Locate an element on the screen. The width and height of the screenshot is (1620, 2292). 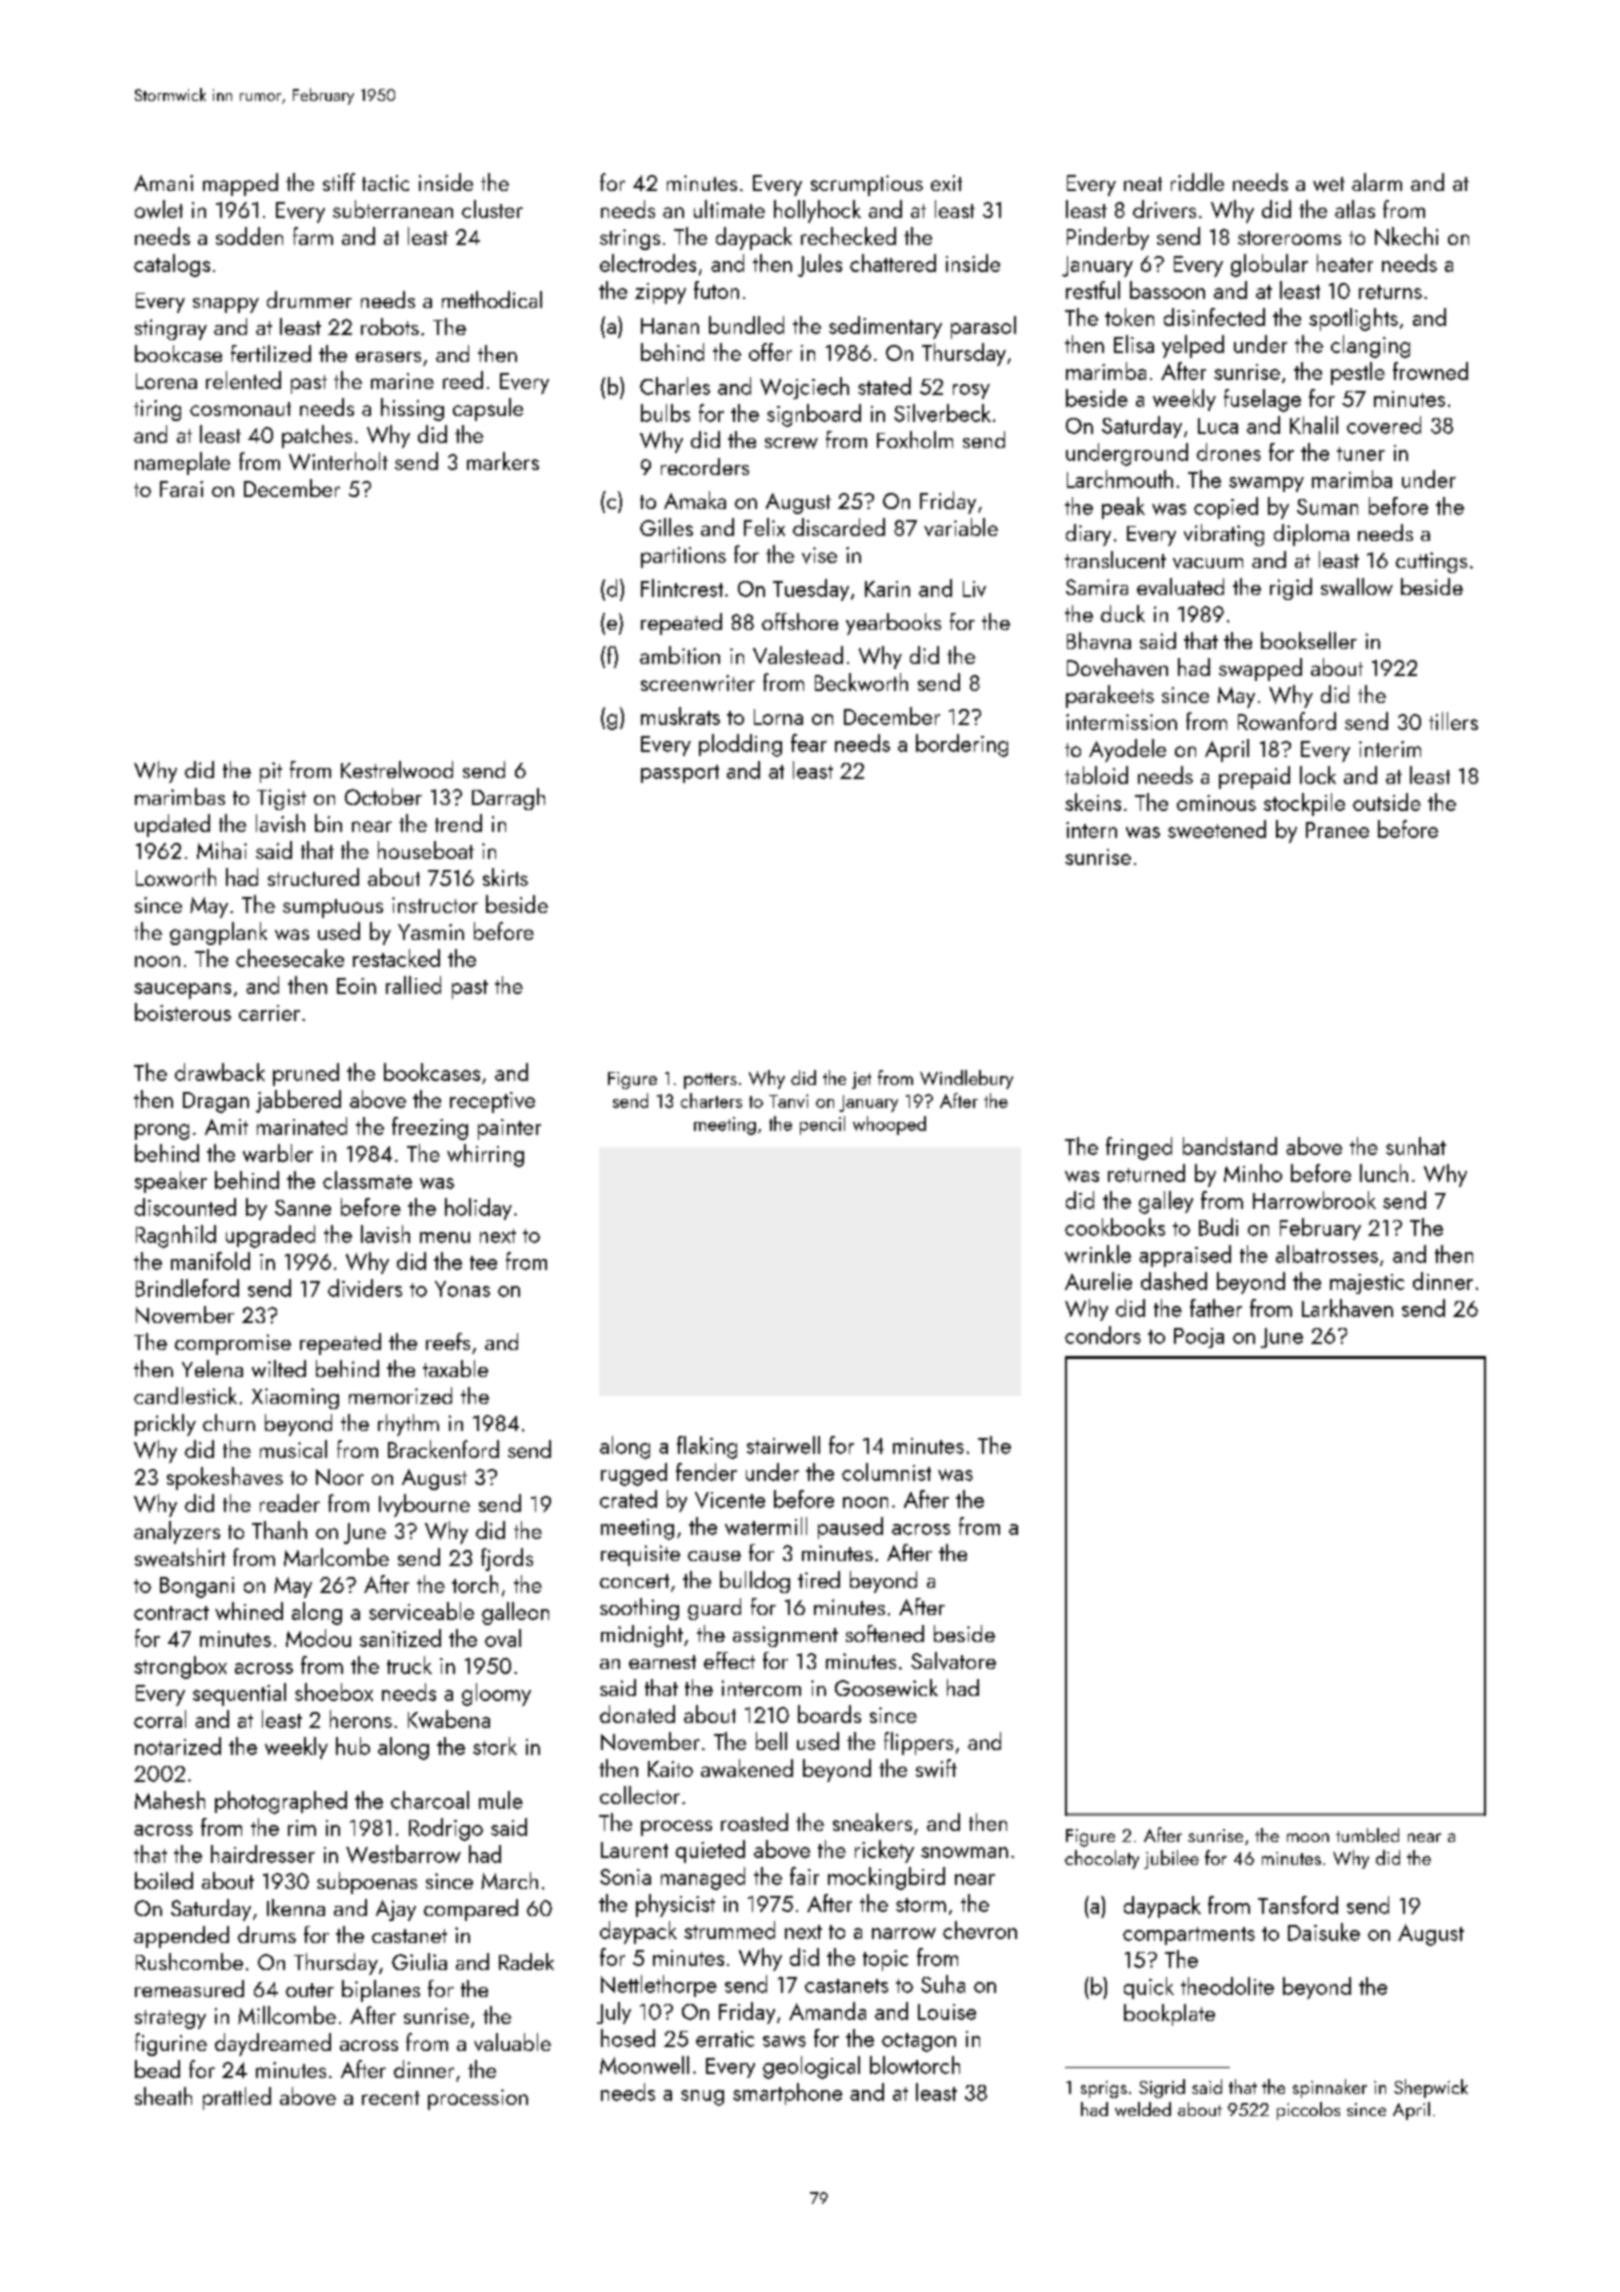
pestle is located at coordinates (1358, 373).
